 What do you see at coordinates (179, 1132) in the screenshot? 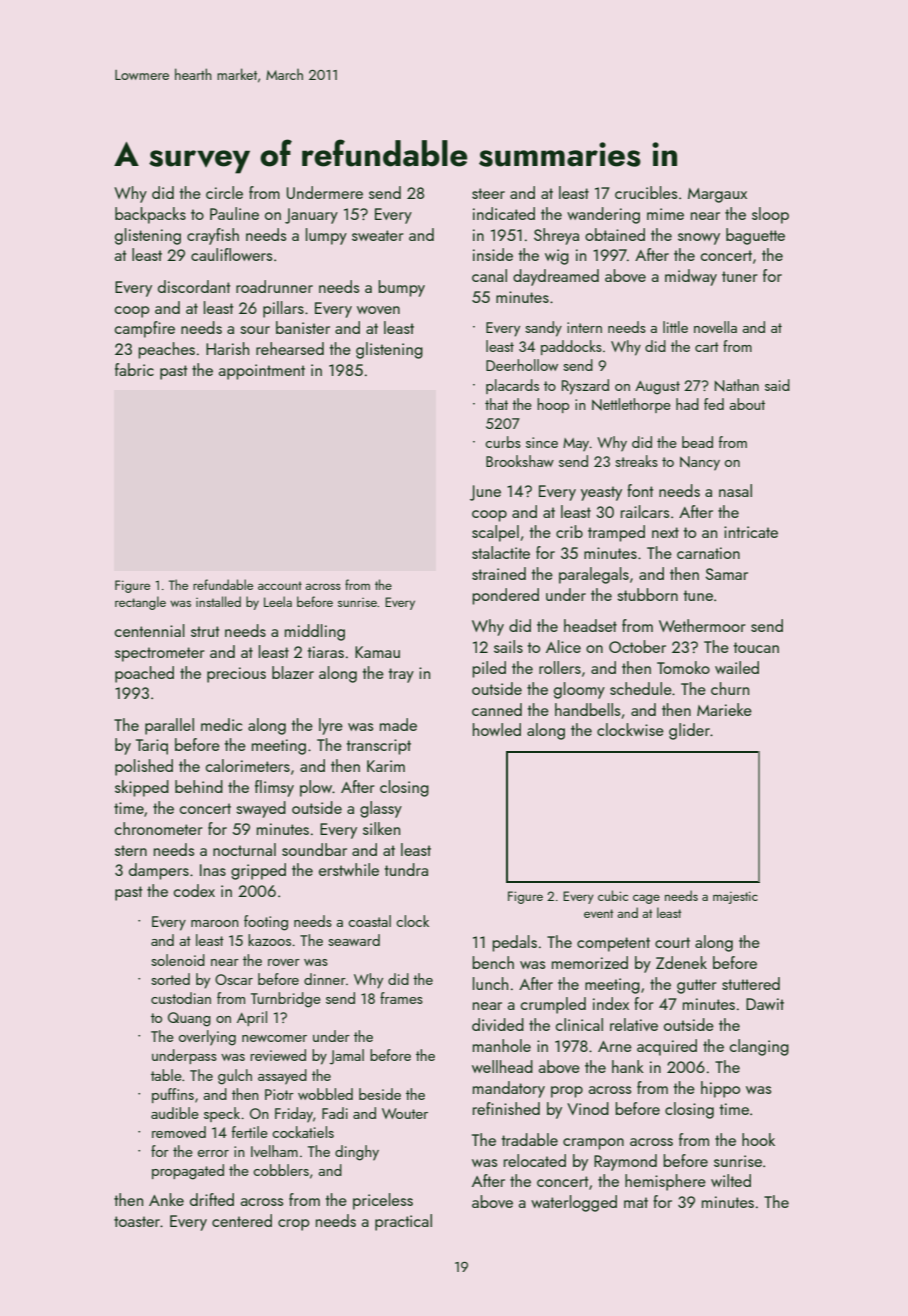
I see `removed` at bounding box center [179, 1132].
